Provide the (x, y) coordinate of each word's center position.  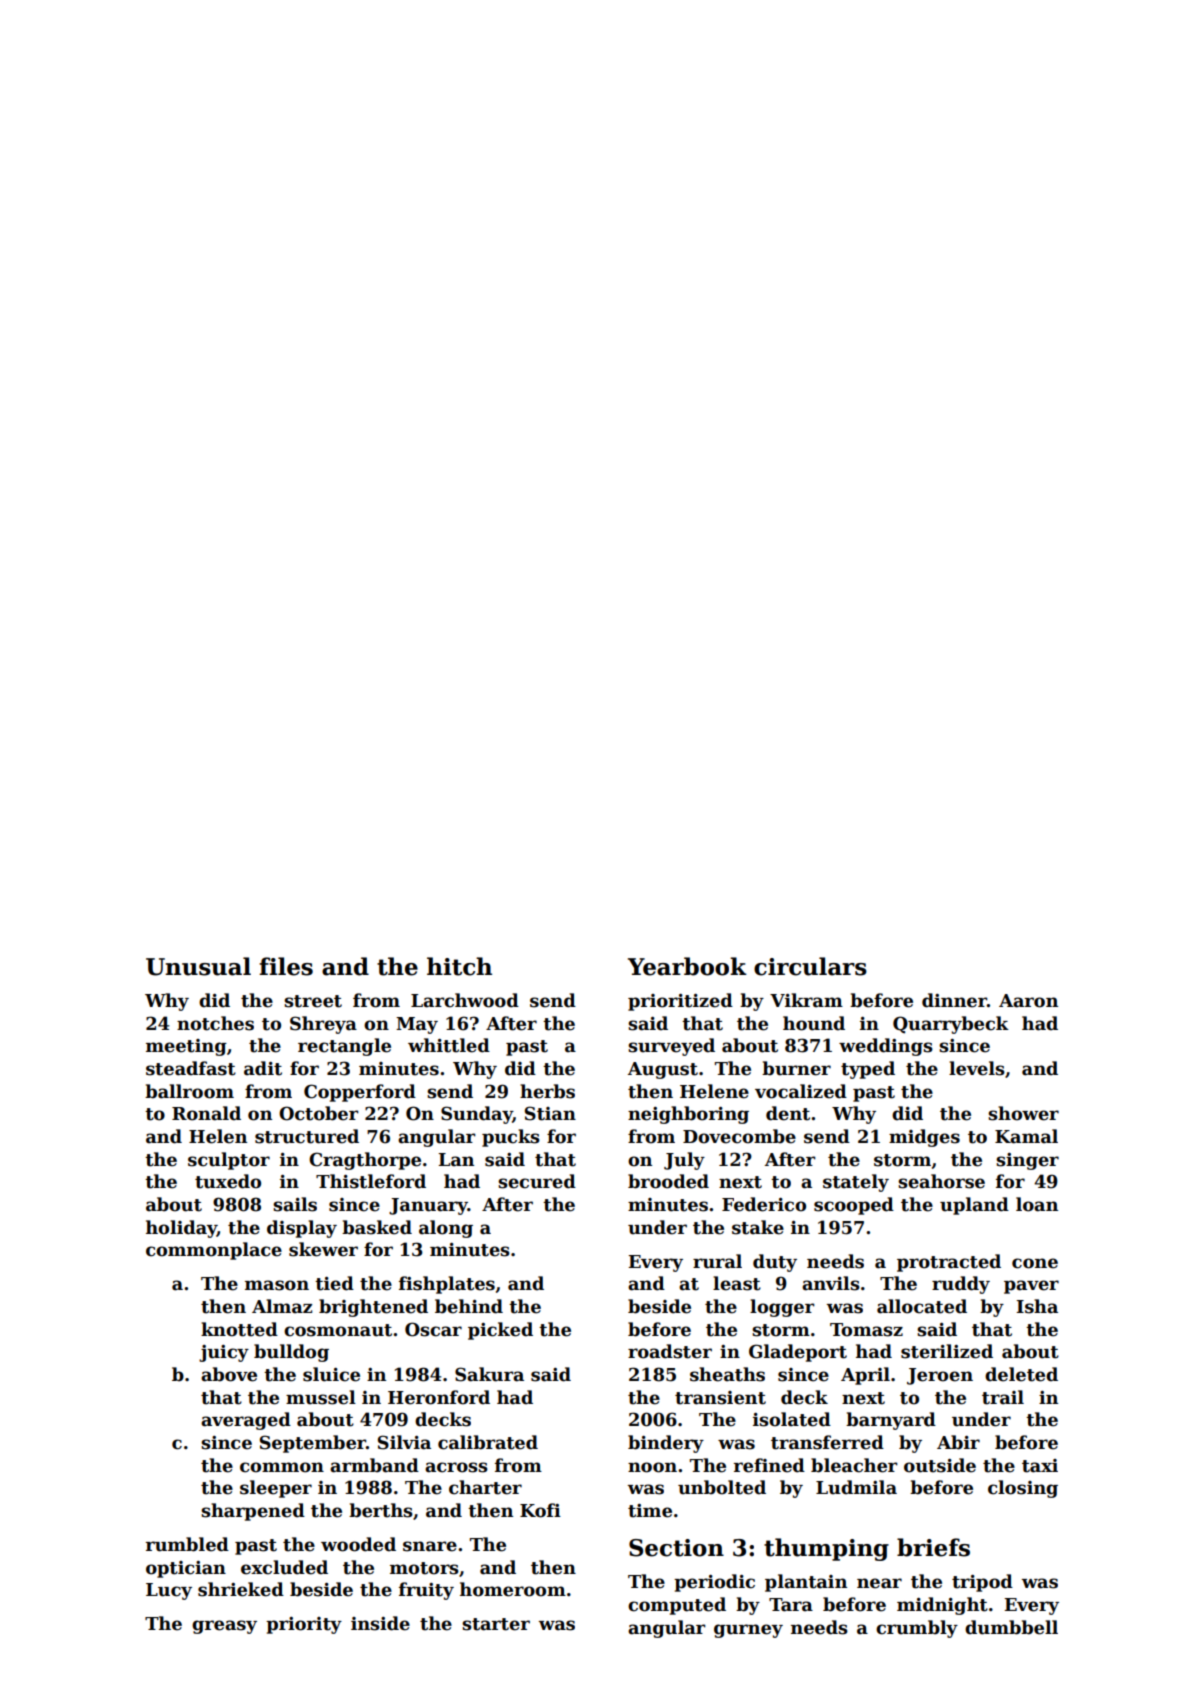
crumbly (917, 1629)
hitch (459, 966)
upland (974, 1206)
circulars (810, 966)
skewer (323, 1249)
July (684, 1161)
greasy (224, 1627)
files (286, 966)
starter (496, 1624)
